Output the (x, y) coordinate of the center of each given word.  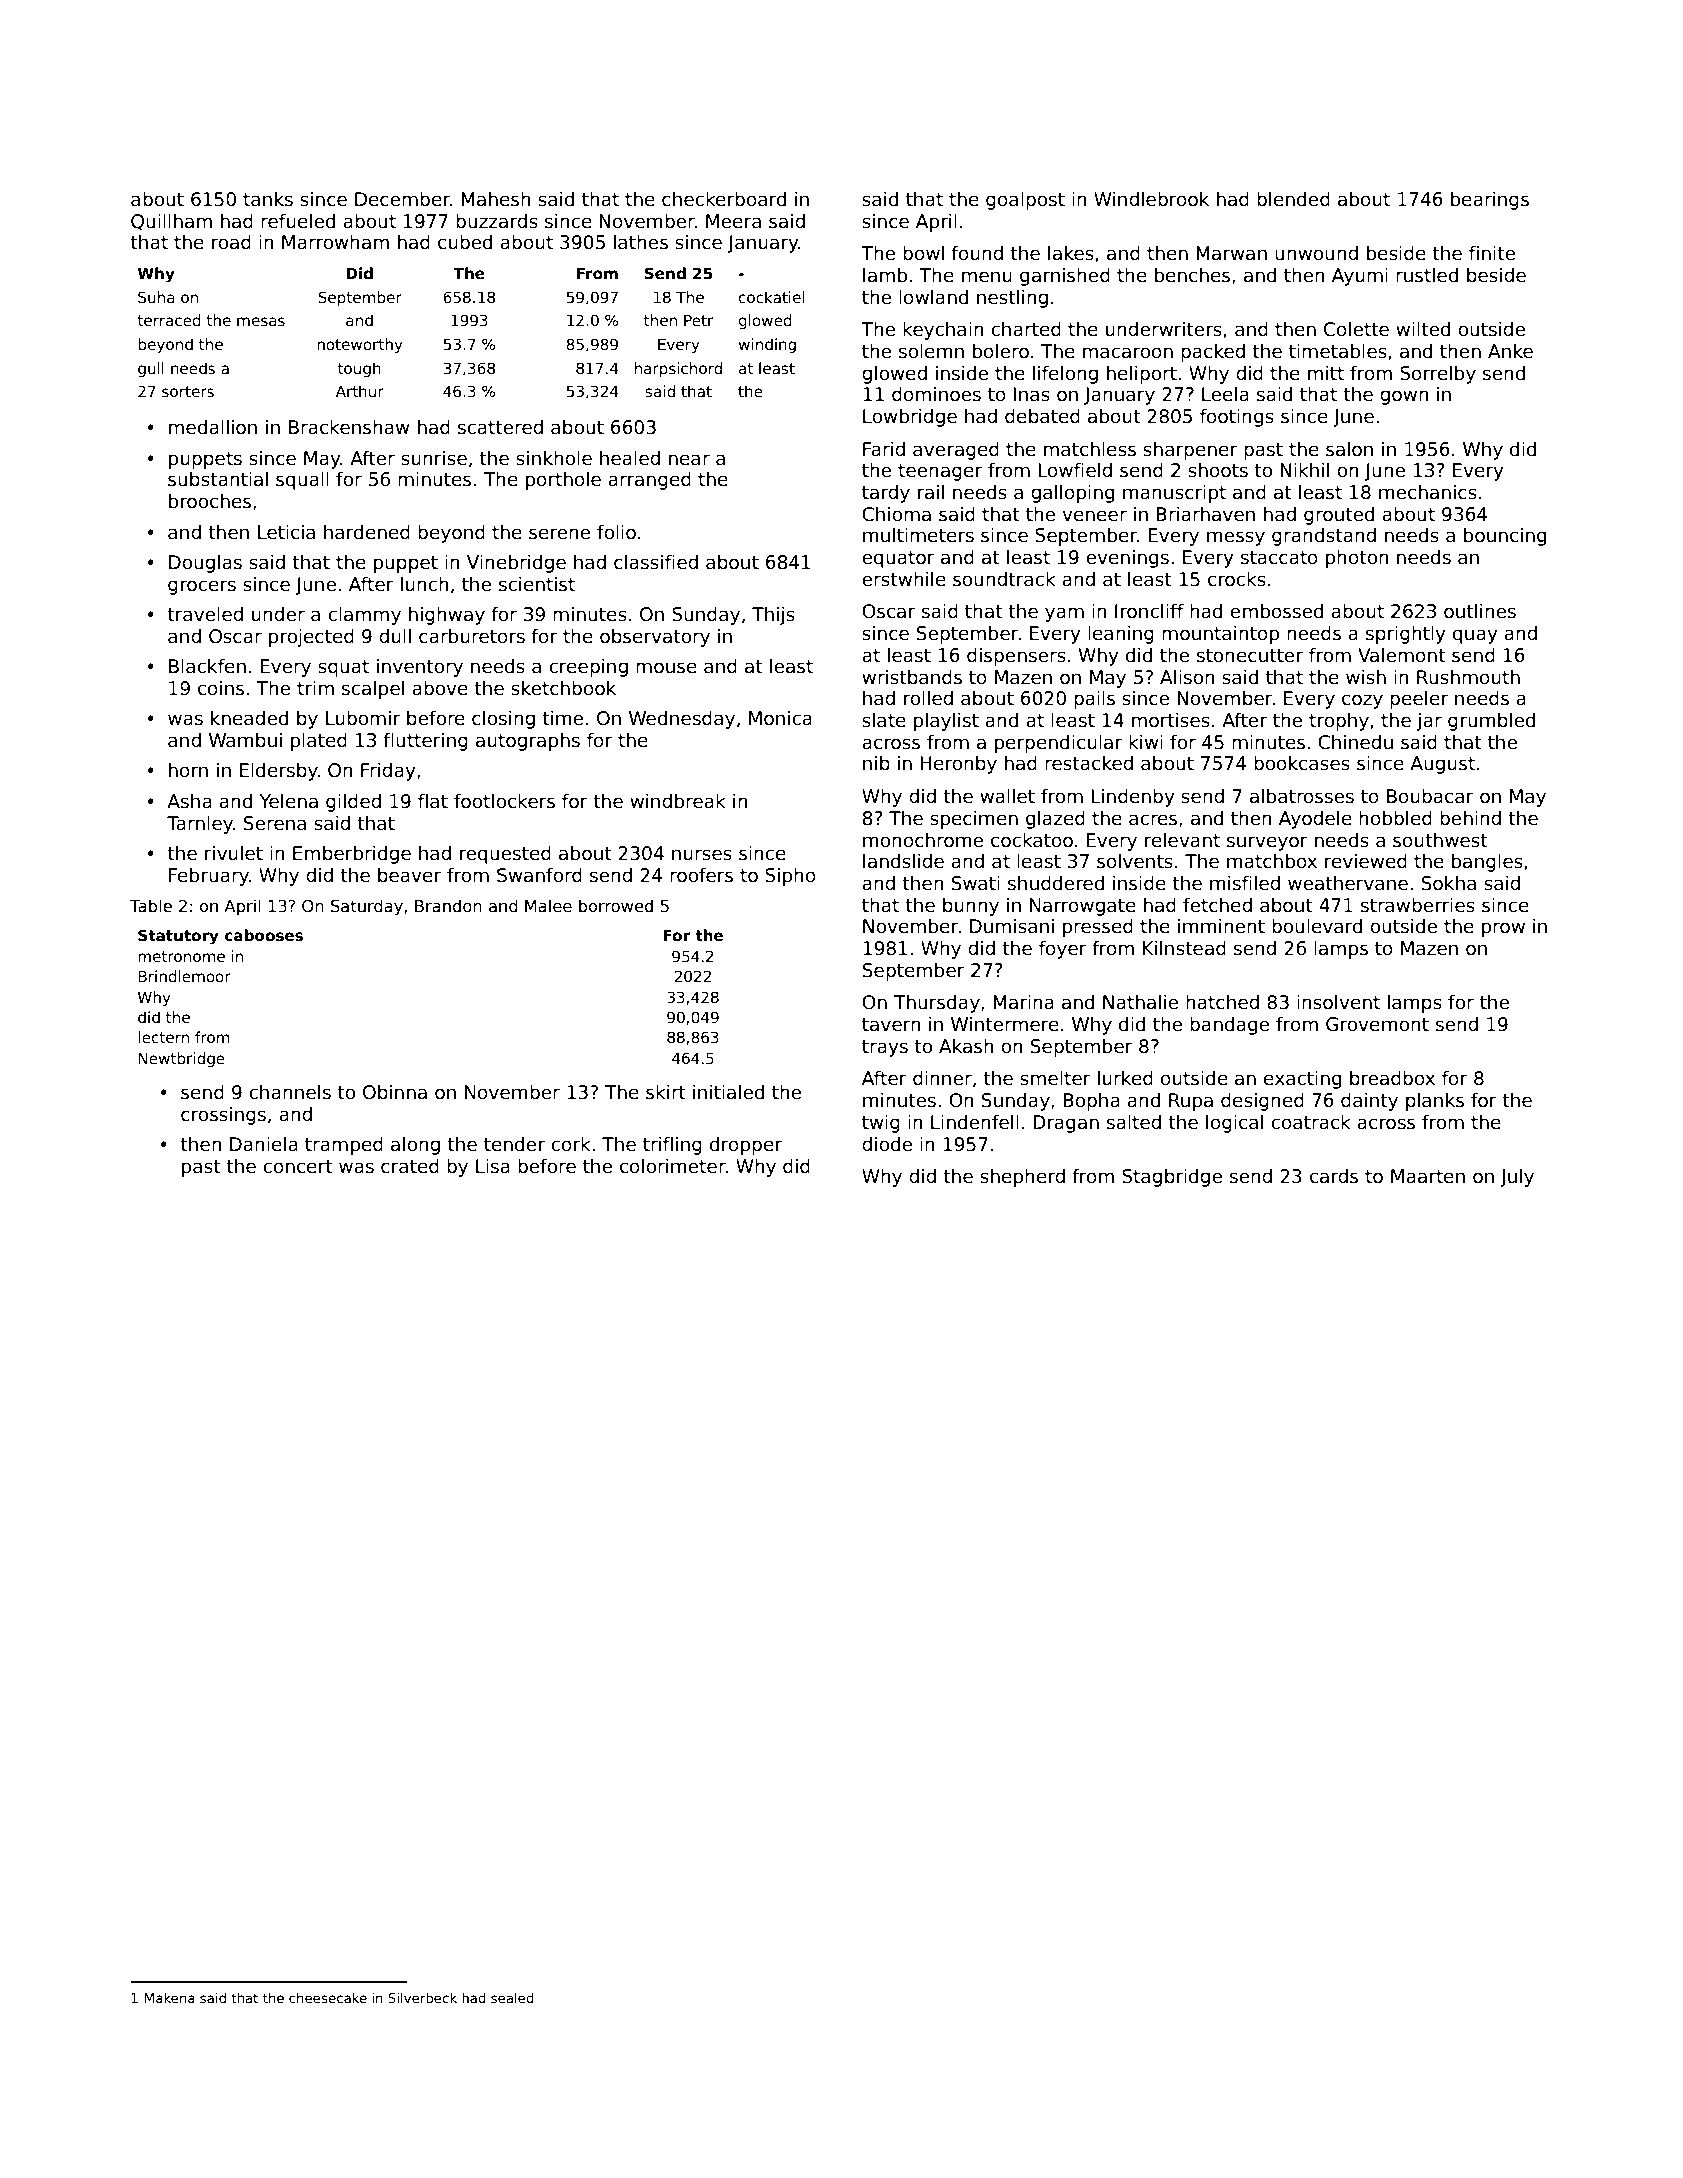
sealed (512, 1998)
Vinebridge (516, 564)
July (1517, 1178)
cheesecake (328, 1998)
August (1442, 765)
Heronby (958, 765)
